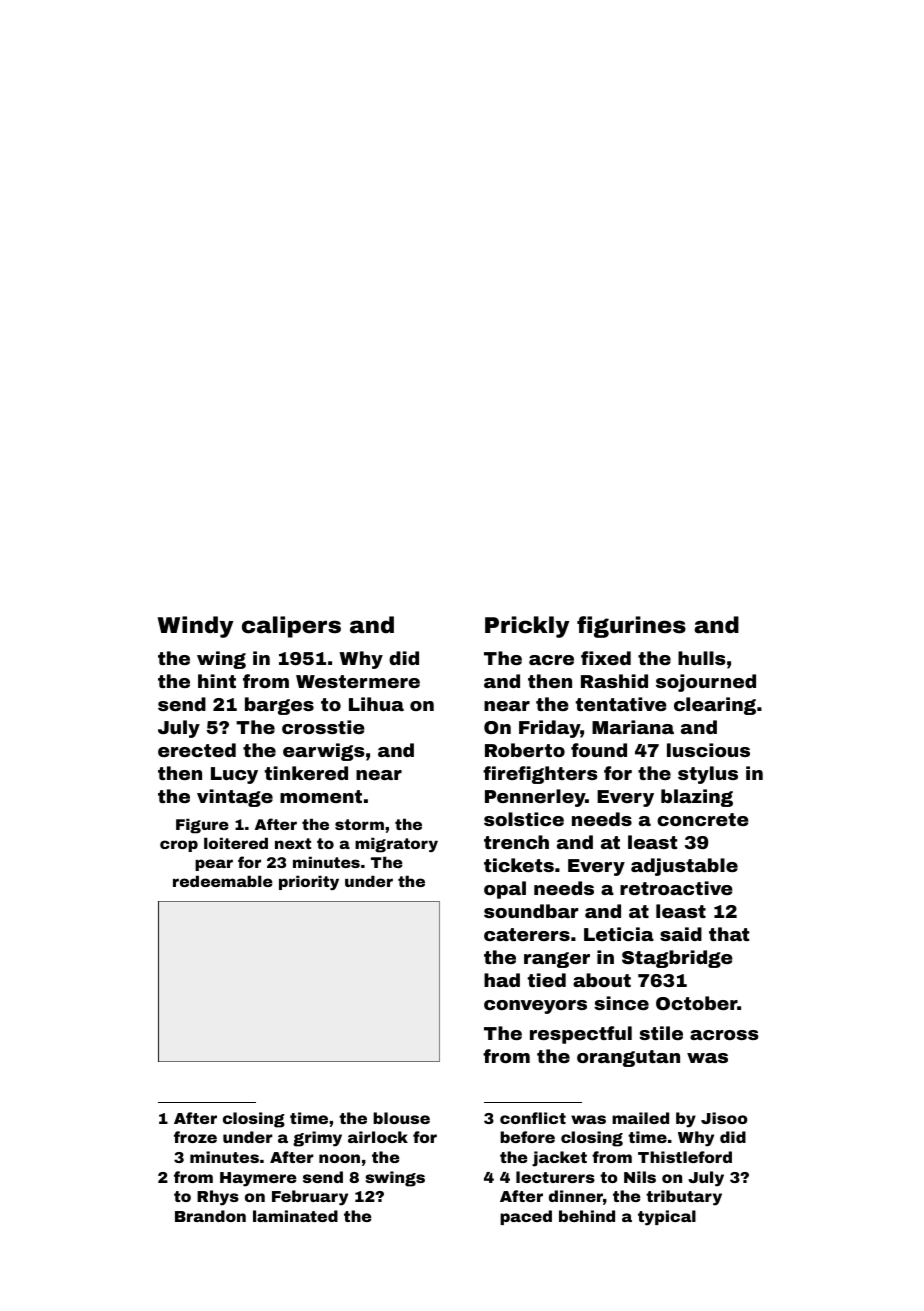 This page has width=924, height=1311. What do you see at coordinates (527, 627) in the page?
I see `Prickly` at bounding box center [527, 627].
